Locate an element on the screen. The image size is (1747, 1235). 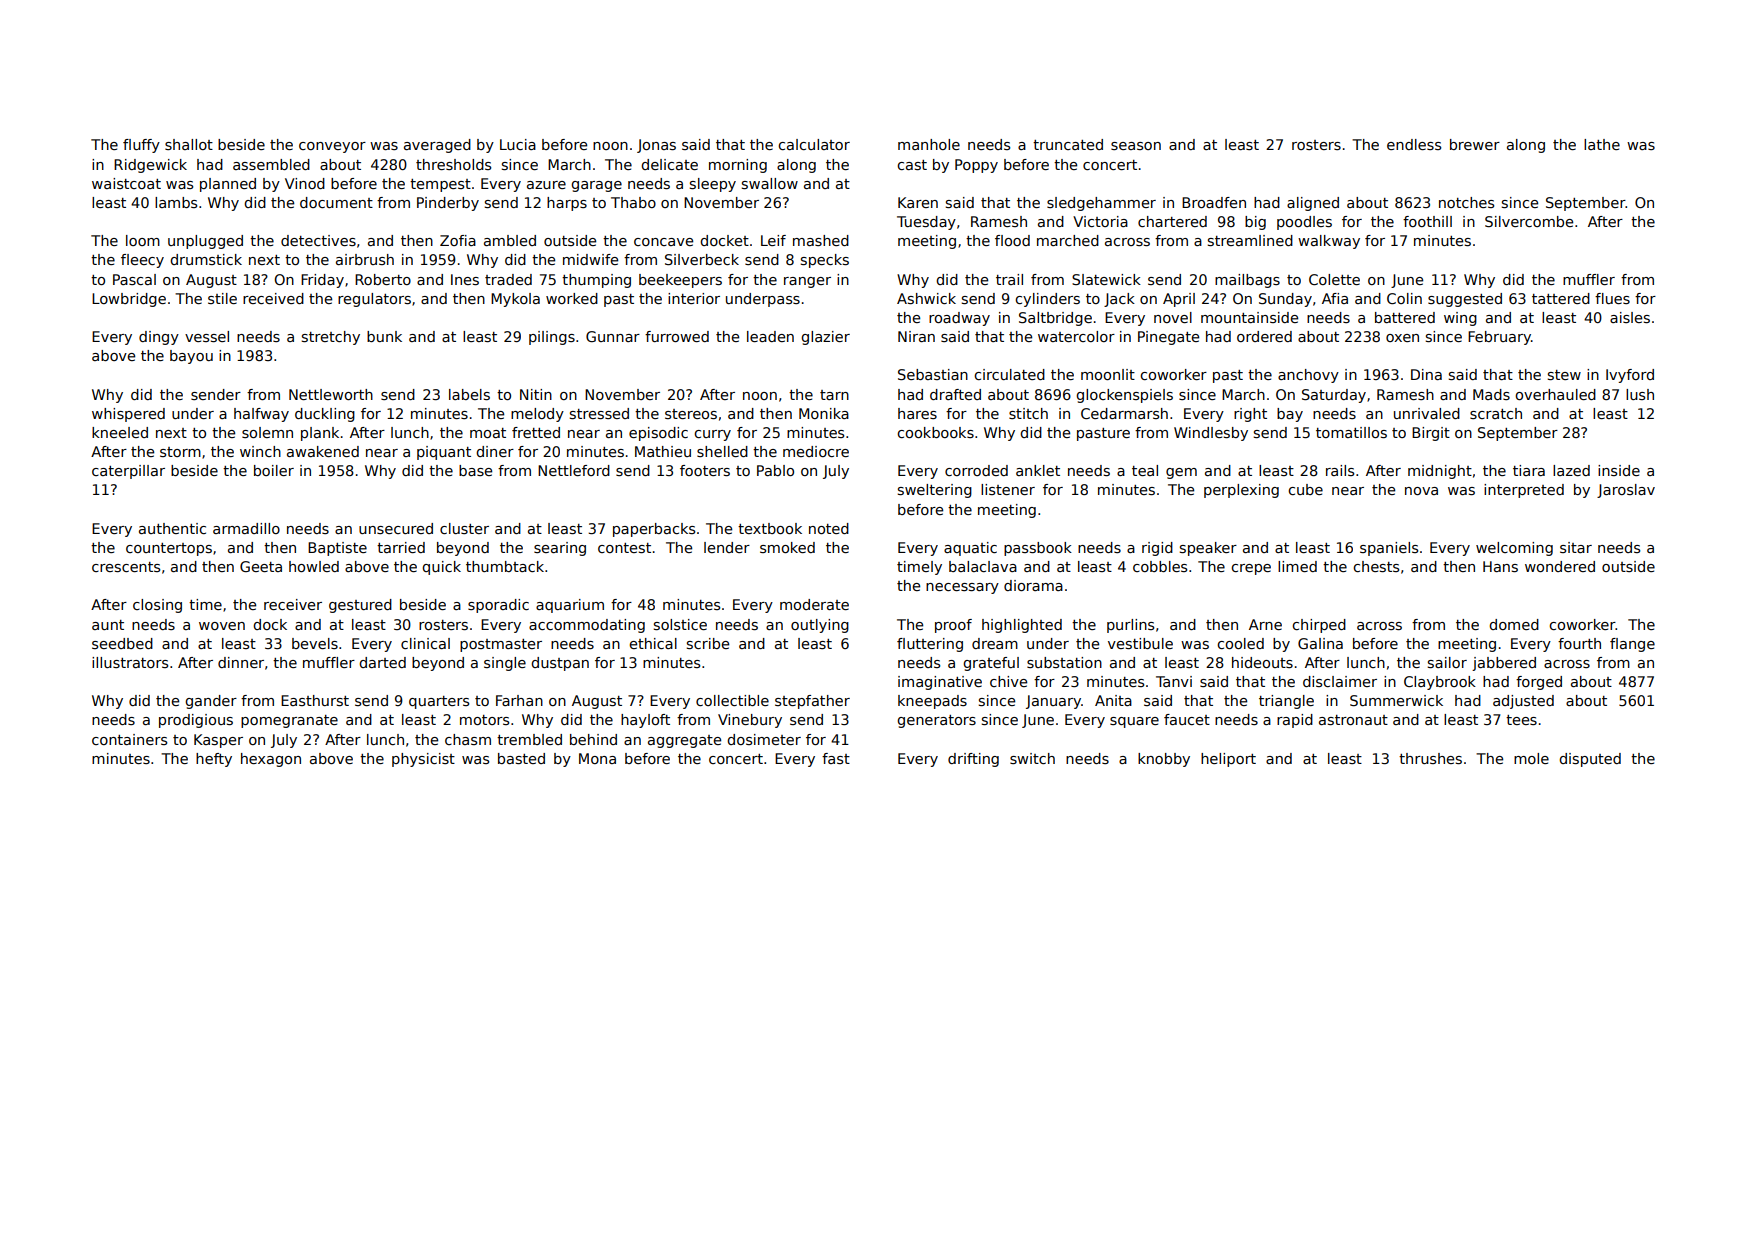
hexagon is located at coordinates (271, 760).
